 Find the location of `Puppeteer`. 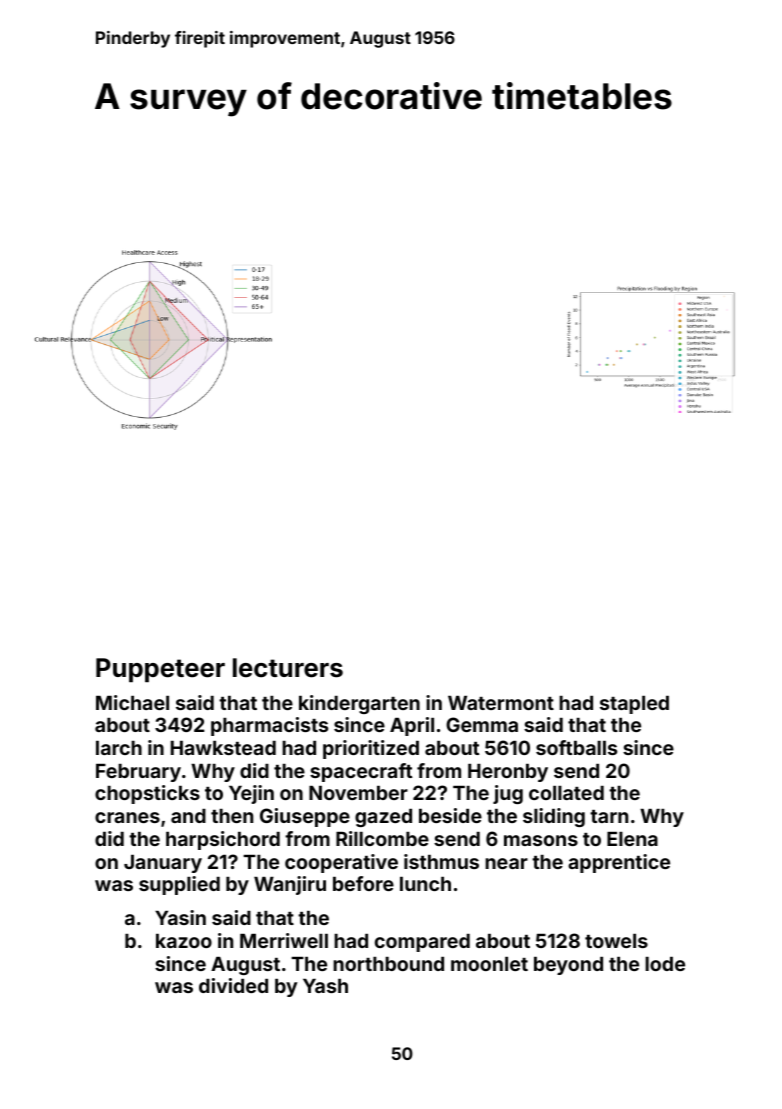

Puppeteer is located at coordinates (160, 670).
